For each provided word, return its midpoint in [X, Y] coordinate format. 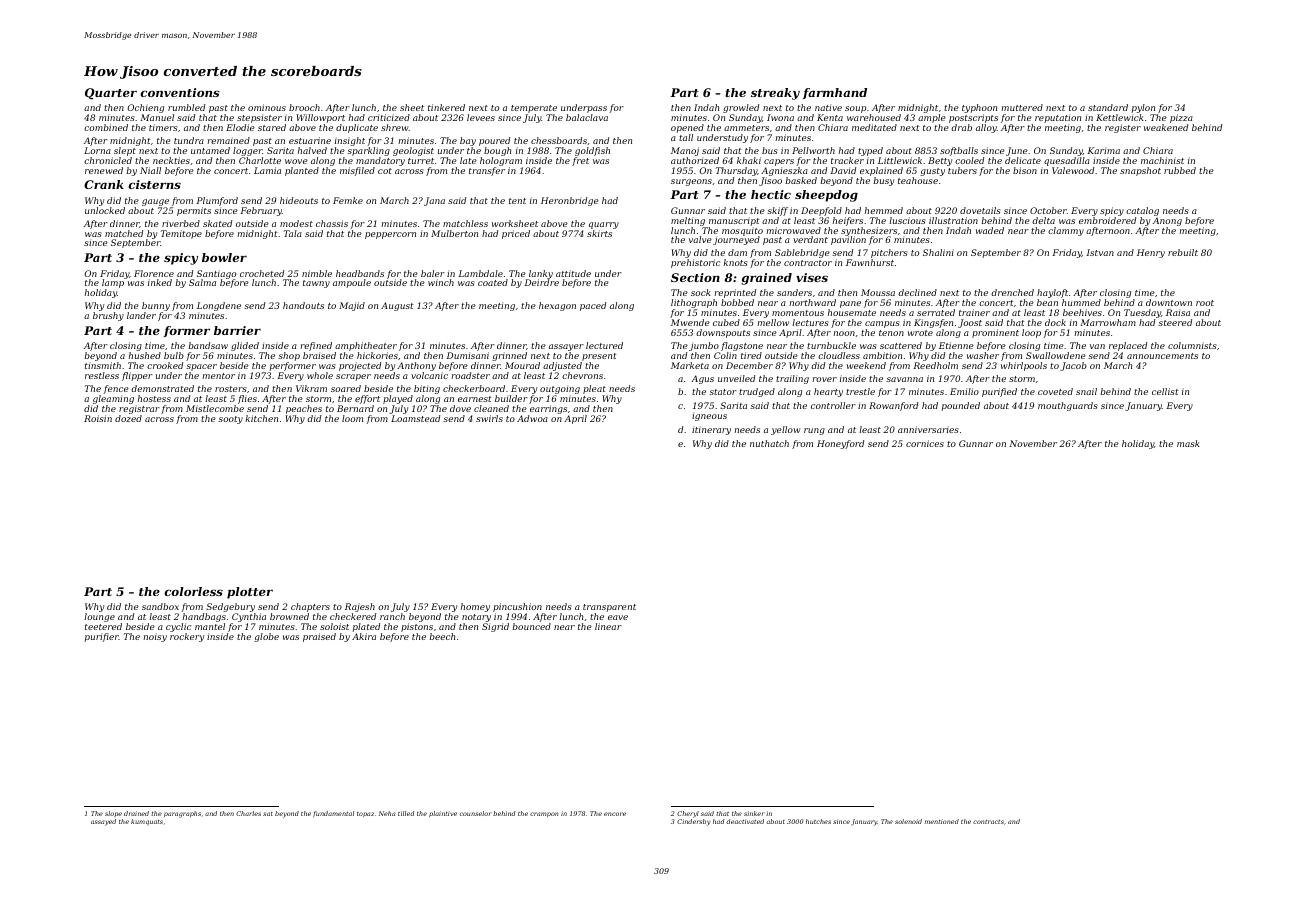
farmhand [835, 93]
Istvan [1100, 252]
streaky [775, 94]
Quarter [111, 94]
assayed [103, 822]
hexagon [557, 306]
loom [352, 418]
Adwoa [532, 418]
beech [442, 636]
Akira [364, 636]
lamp [113, 284]
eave [618, 617]
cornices [925, 443]
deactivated [745, 821]
